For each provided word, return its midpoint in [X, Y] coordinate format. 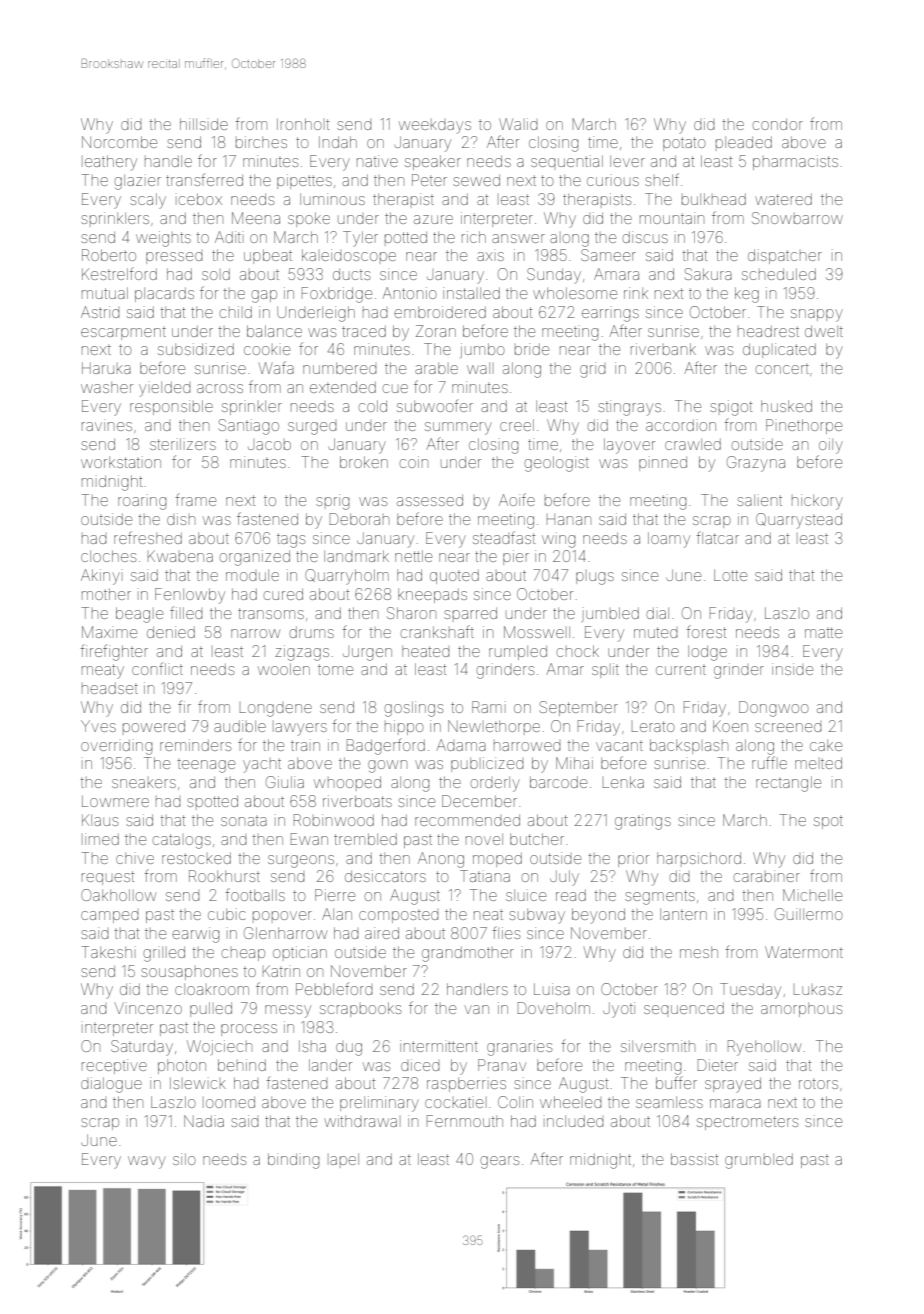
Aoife [517, 499]
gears [500, 1162]
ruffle [769, 762]
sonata [244, 821]
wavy [147, 1162]
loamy [669, 540]
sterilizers [183, 444]
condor [778, 124]
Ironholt [303, 124]
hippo [404, 727]
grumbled [759, 1161]
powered [154, 726]
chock [578, 651]
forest [706, 631]
